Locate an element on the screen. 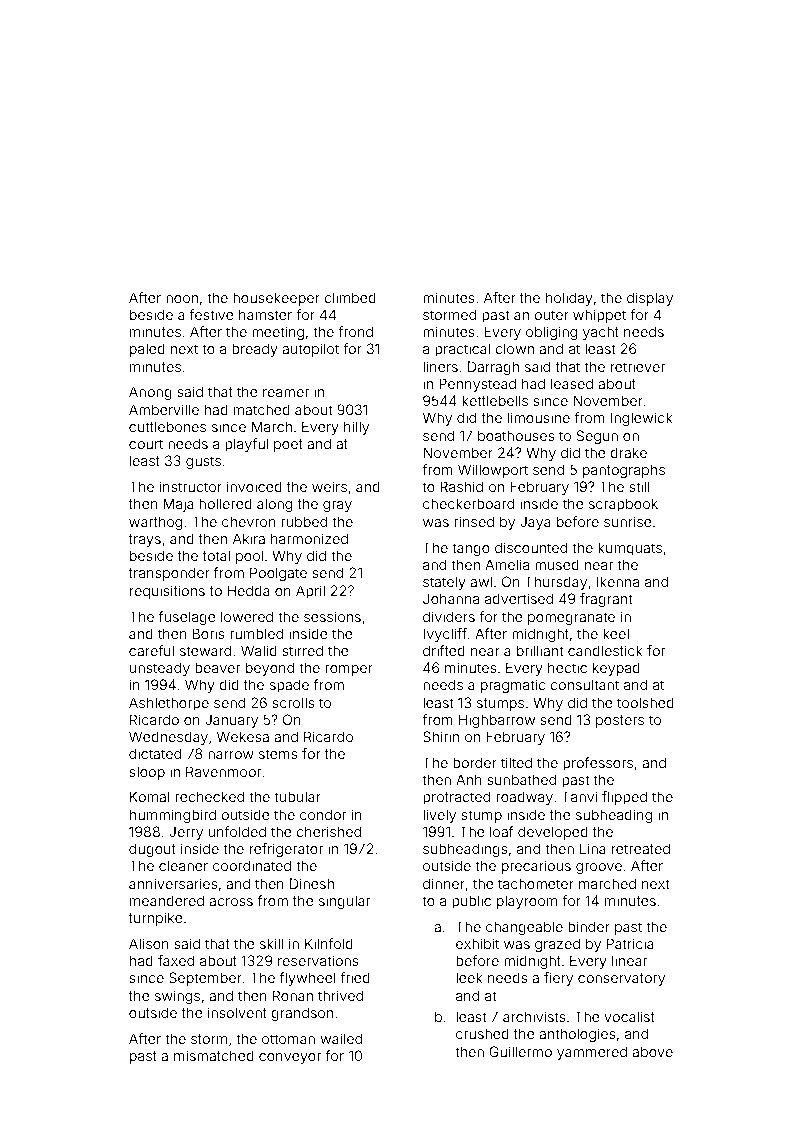  Ikenna is located at coordinates (618, 581).
